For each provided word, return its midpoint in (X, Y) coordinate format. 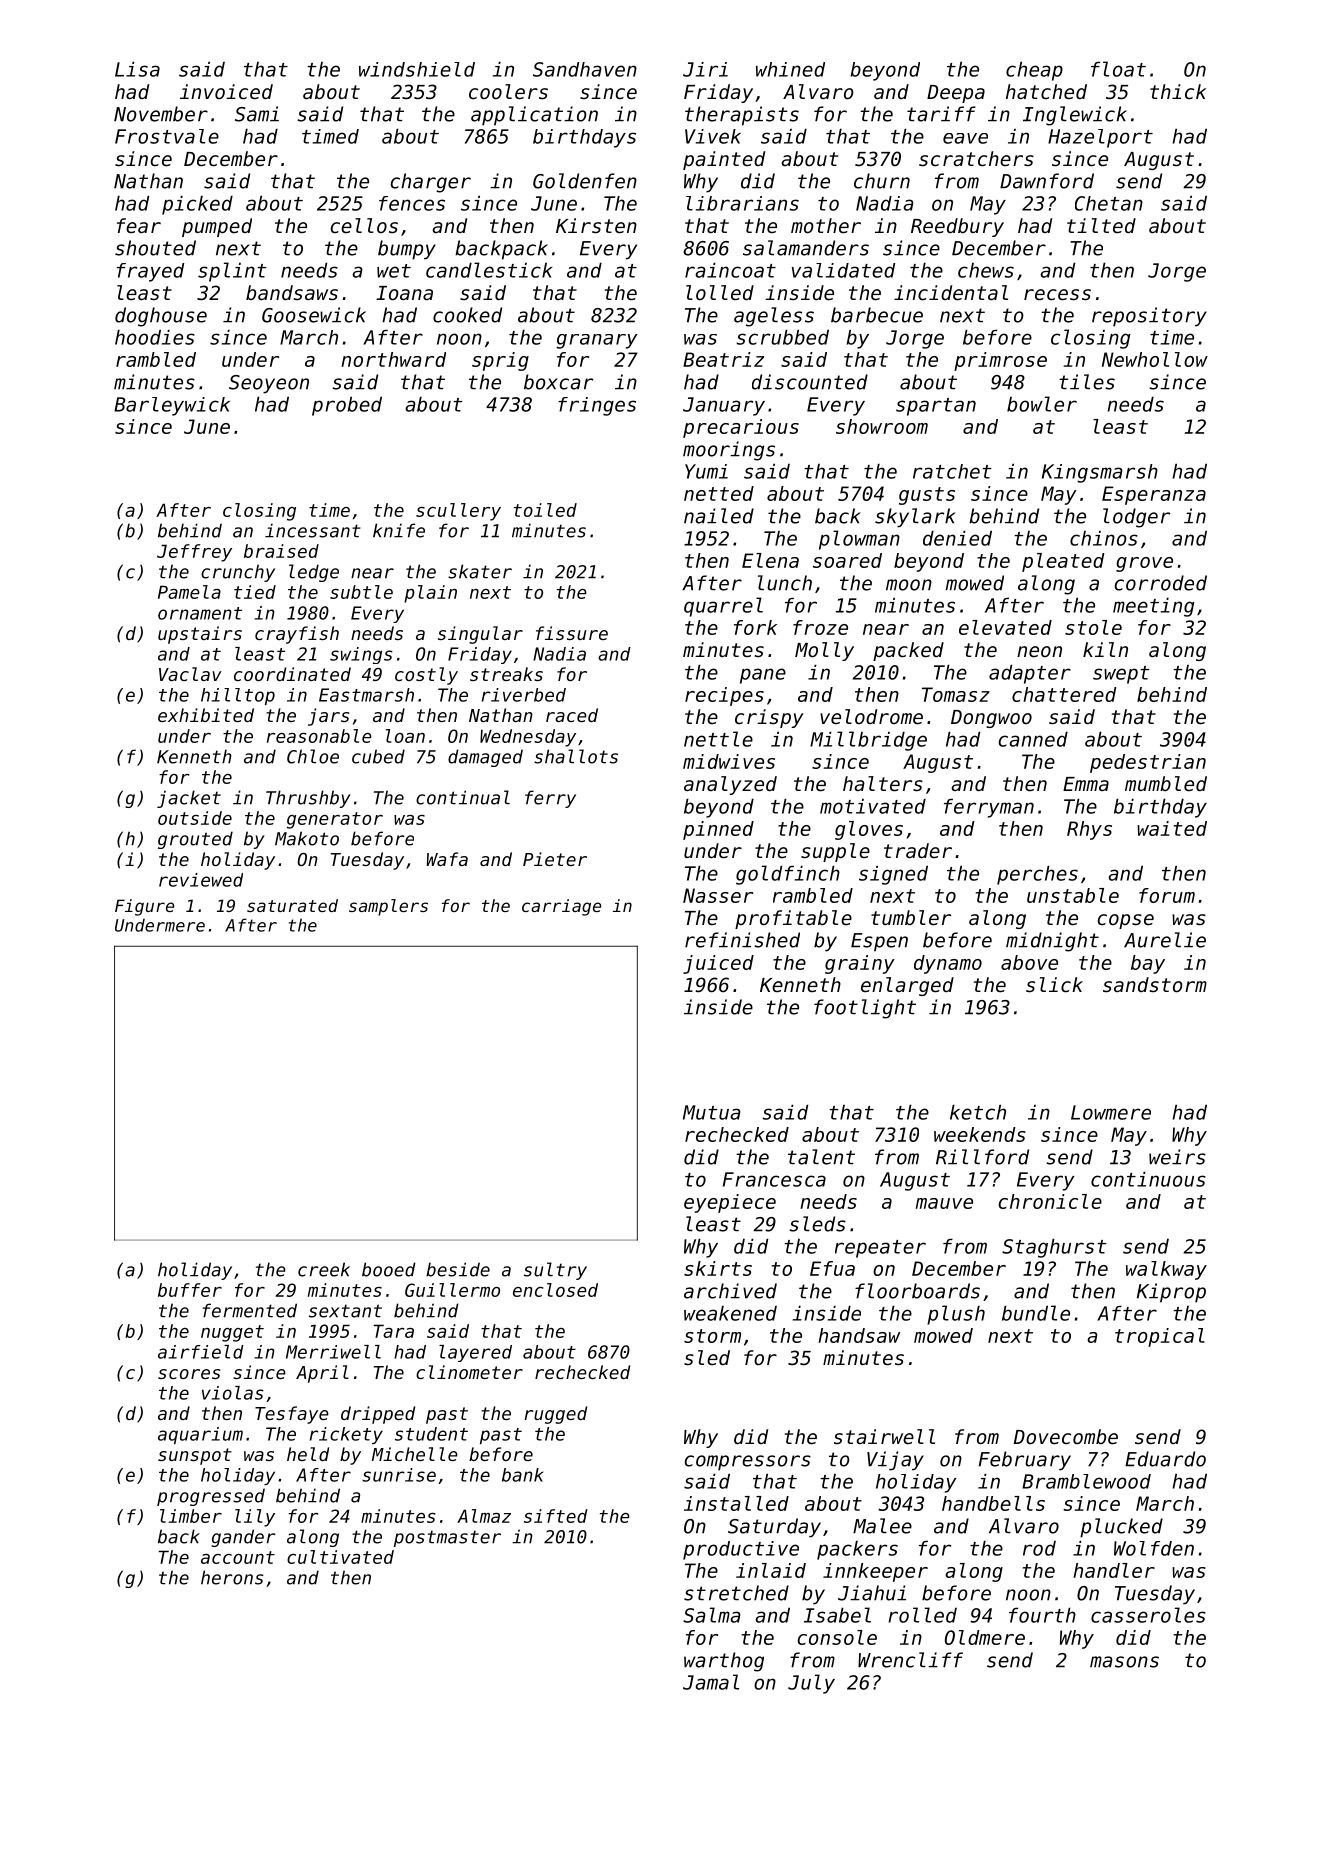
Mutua (712, 1112)
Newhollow (1155, 359)
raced (572, 715)
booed (389, 1269)
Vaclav (190, 674)
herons (232, 1577)
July (811, 1684)
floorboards (917, 1291)
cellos (364, 226)
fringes (597, 406)
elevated (1005, 627)
